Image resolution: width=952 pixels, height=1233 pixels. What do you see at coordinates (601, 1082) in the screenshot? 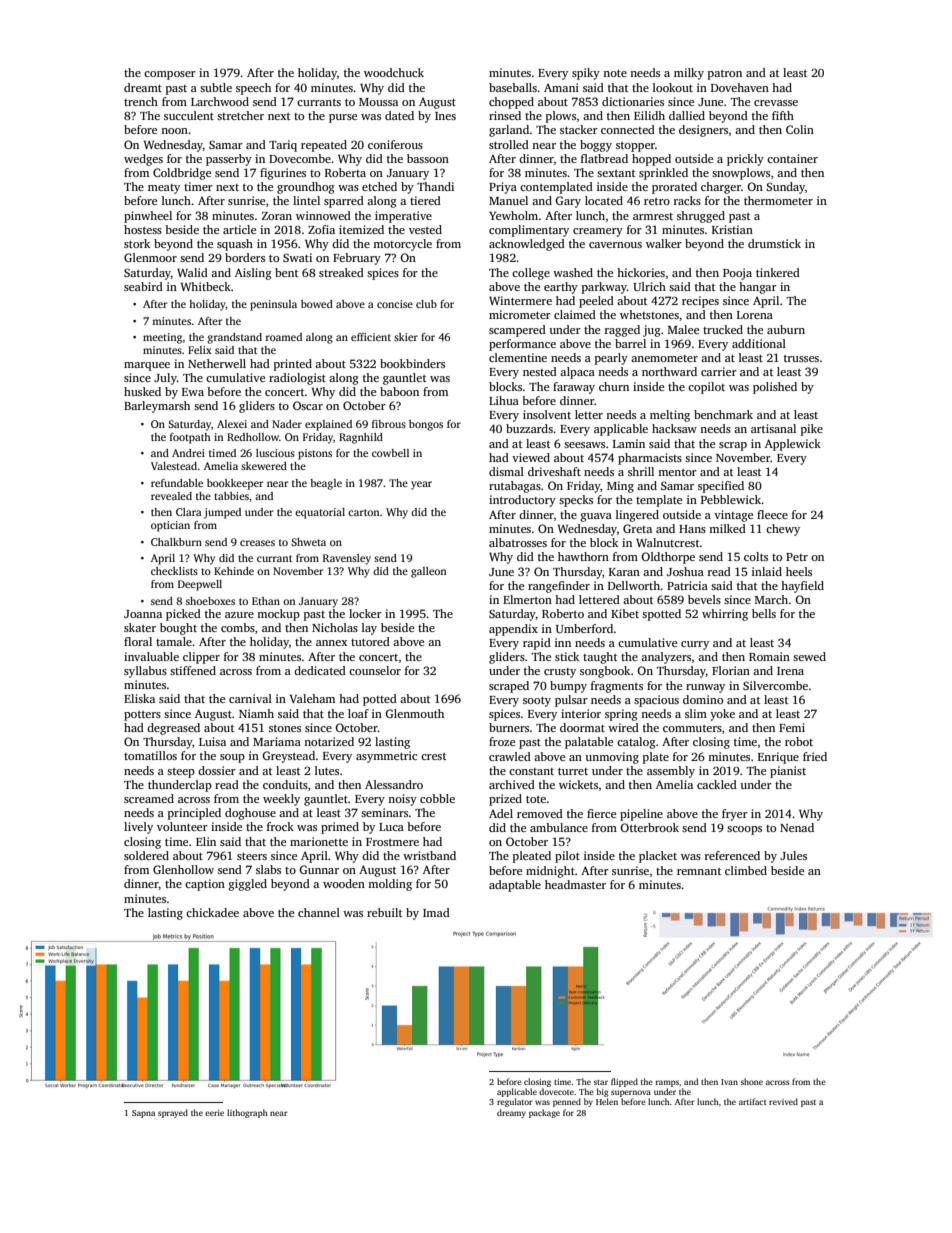
I see `star` at bounding box center [601, 1082].
